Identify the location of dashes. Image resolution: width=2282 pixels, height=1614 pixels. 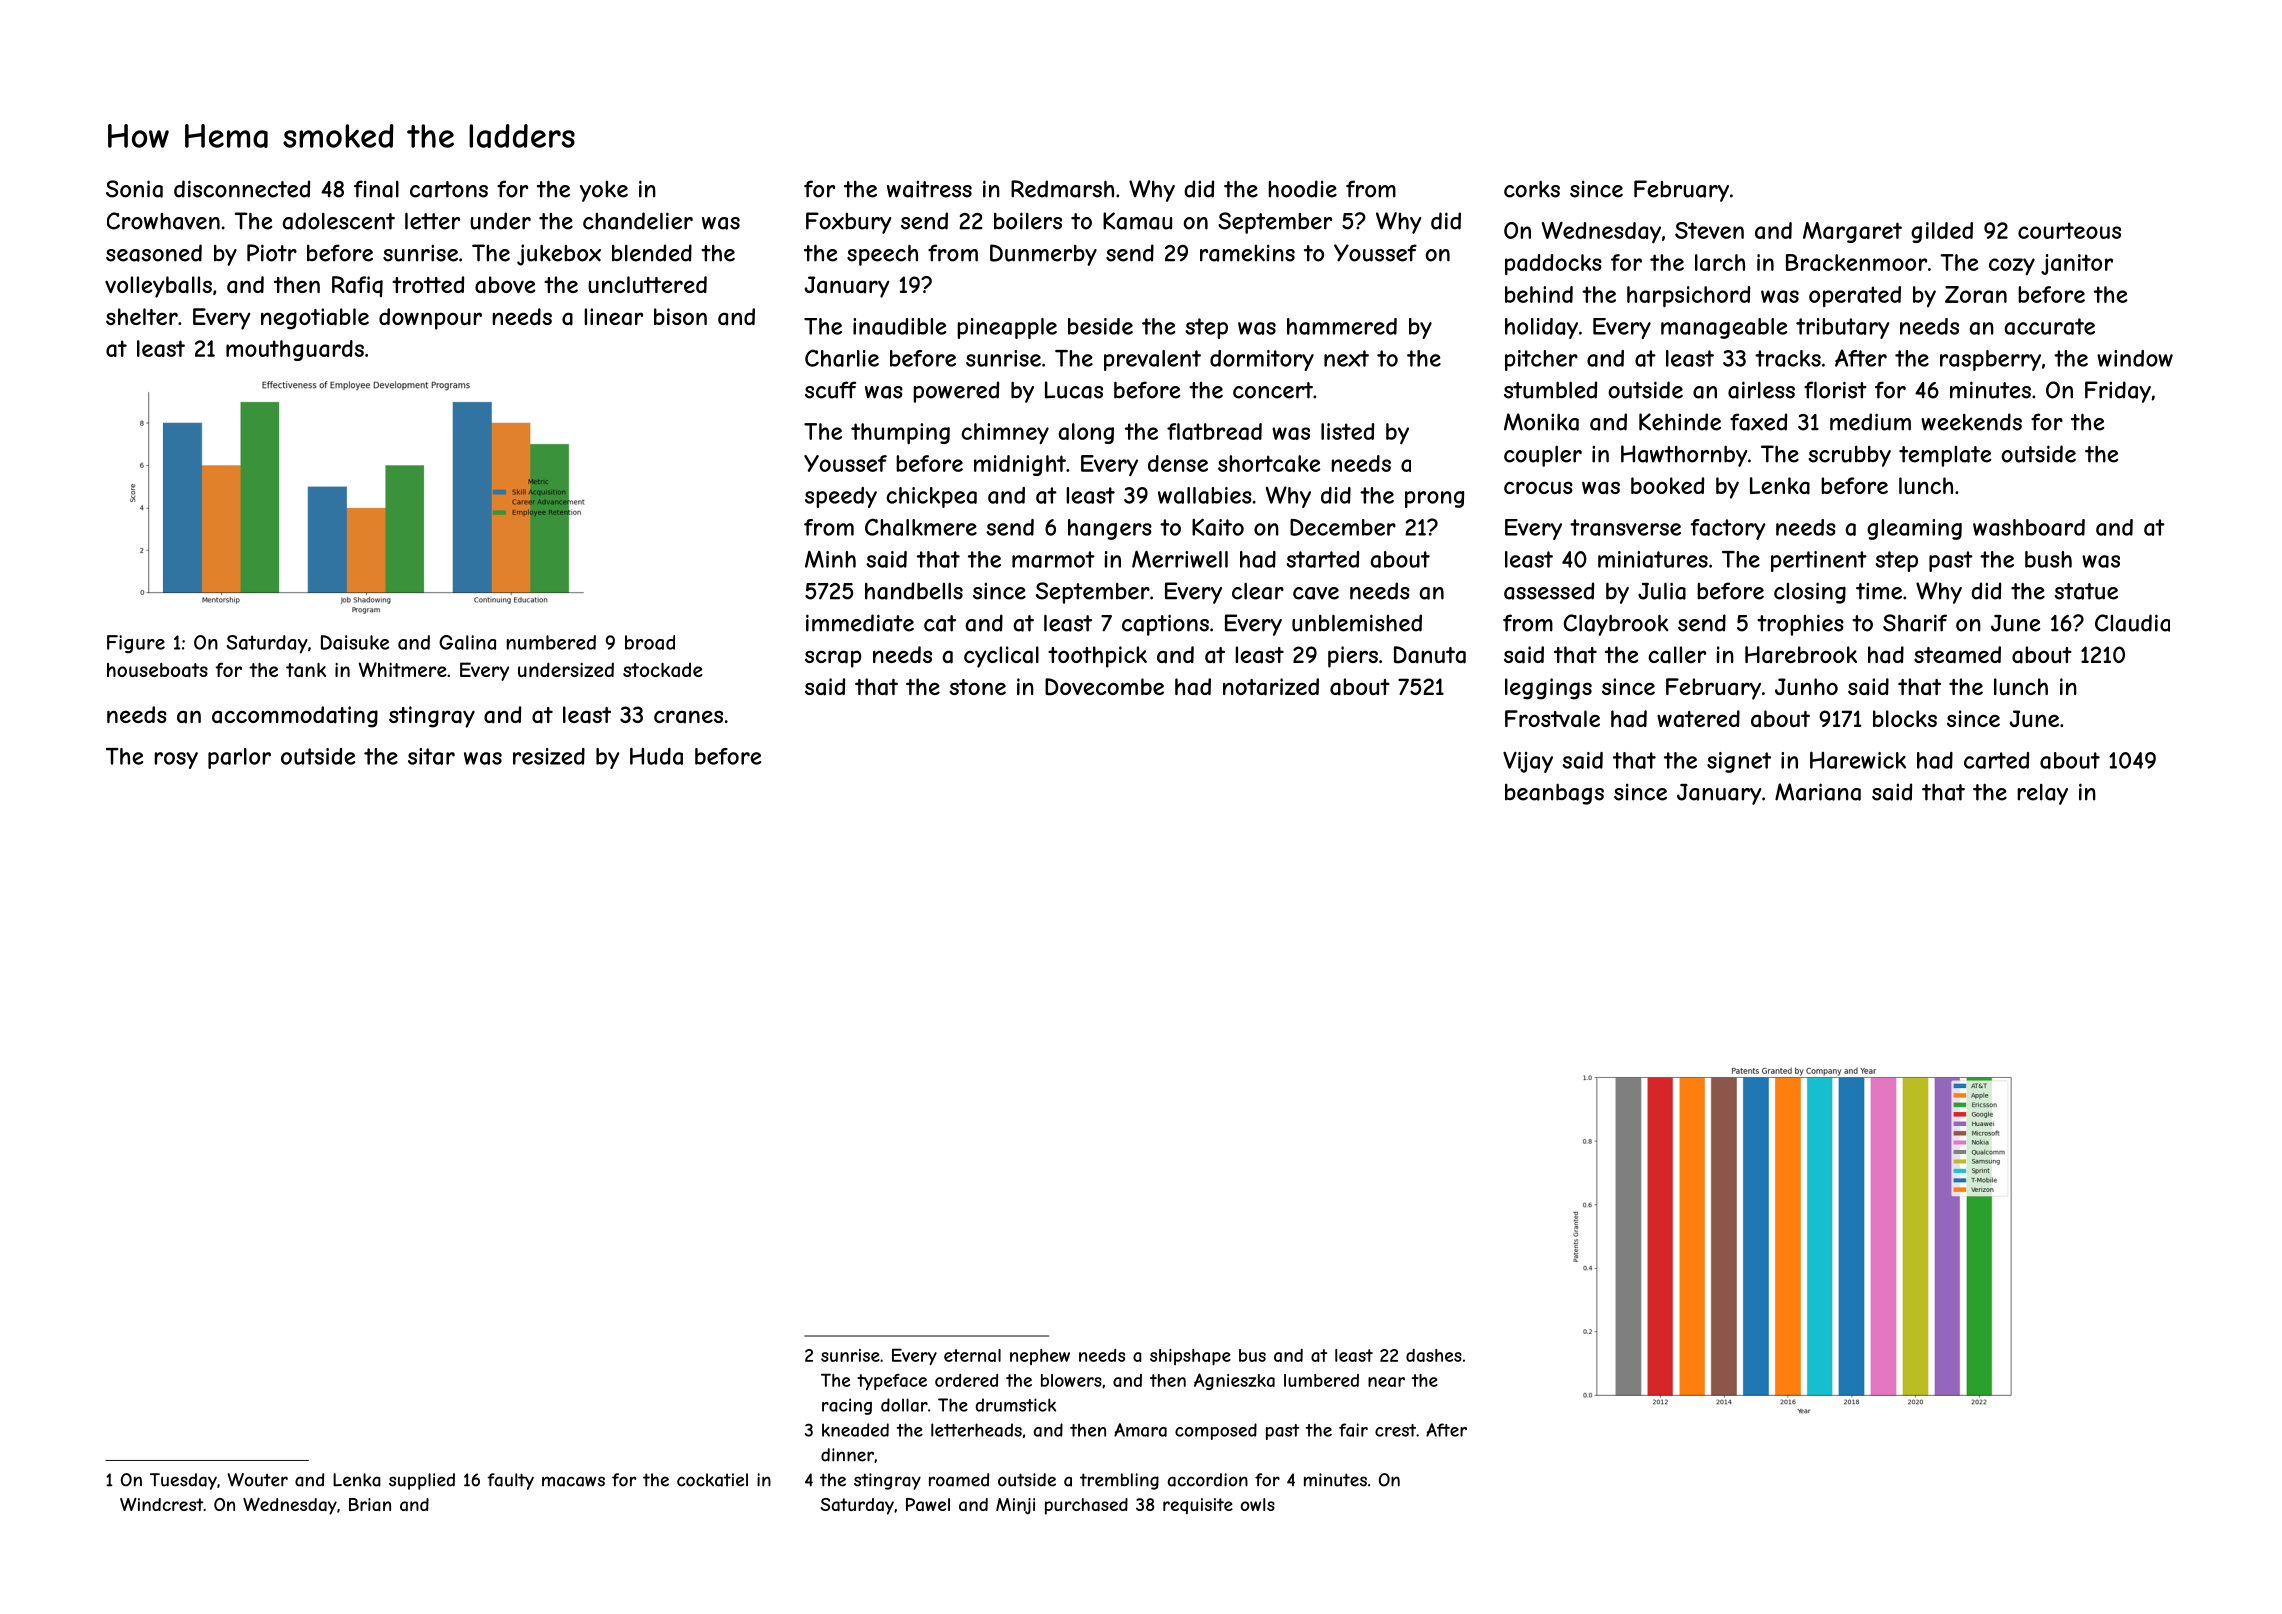
(1434, 1355).
